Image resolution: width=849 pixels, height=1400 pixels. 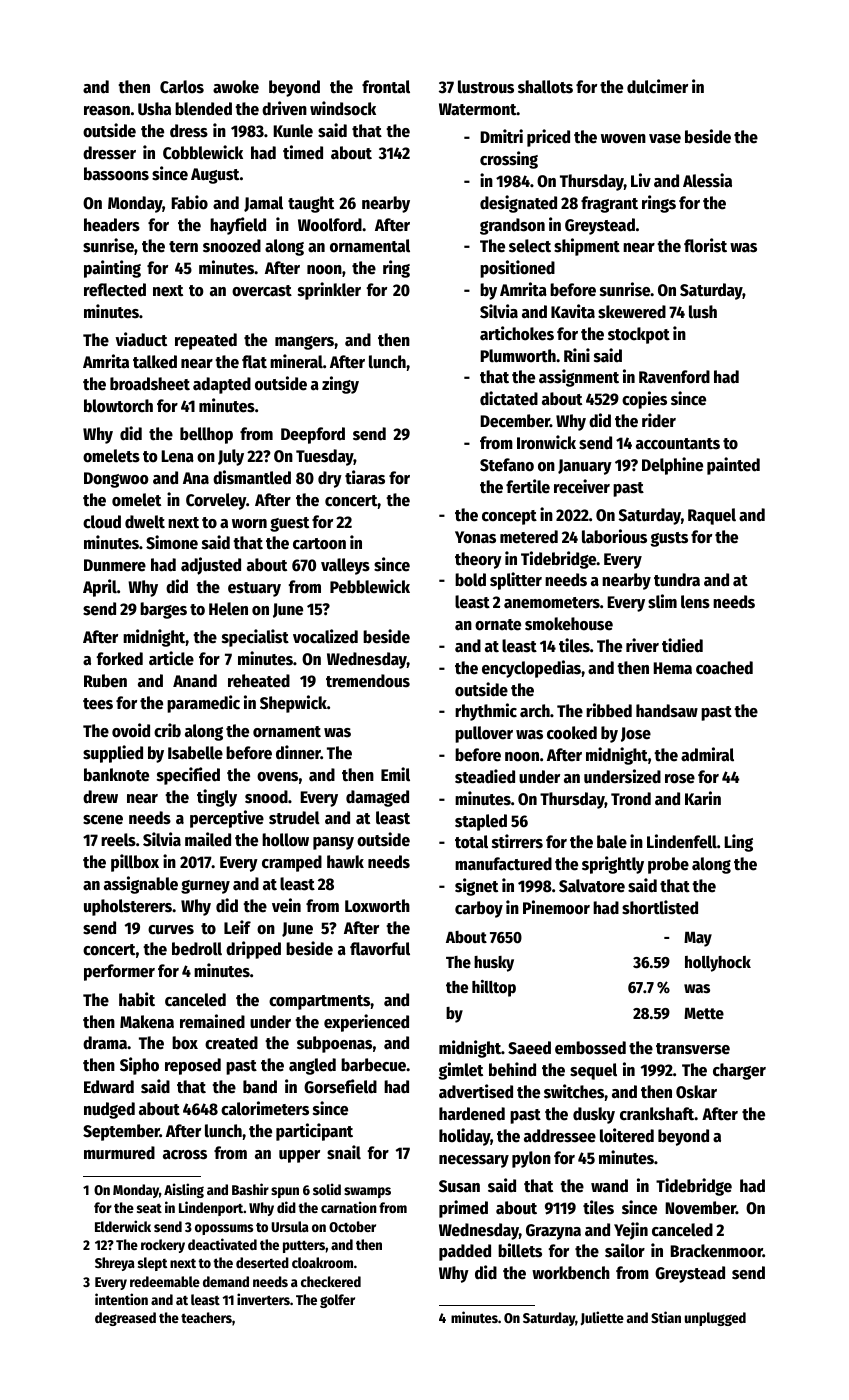 What do you see at coordinates (530, 246) in the image?
I see `select` at bounding box center [530, 246].
